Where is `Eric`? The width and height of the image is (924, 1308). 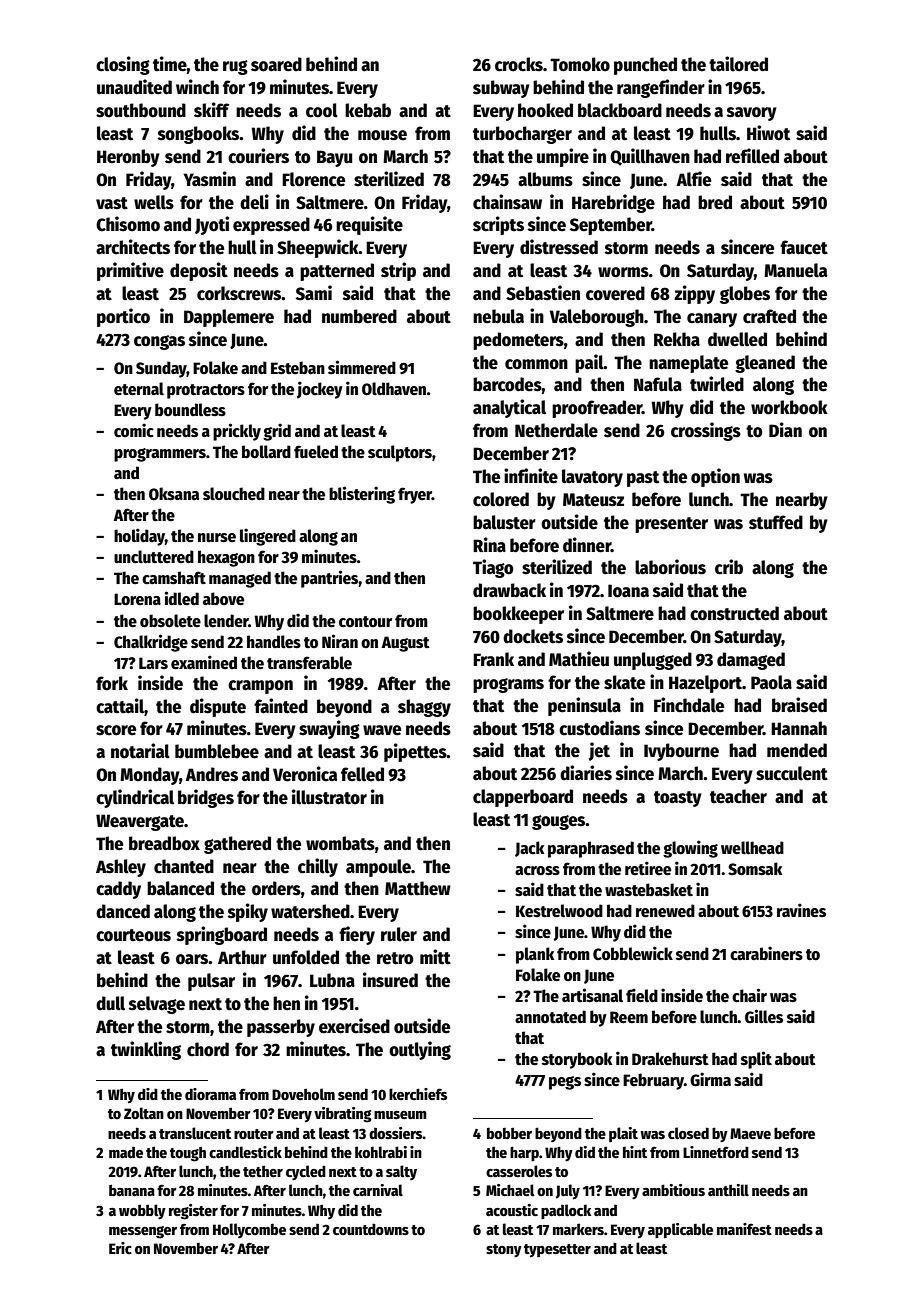 Eric is located at coordinates (120, 1248).
